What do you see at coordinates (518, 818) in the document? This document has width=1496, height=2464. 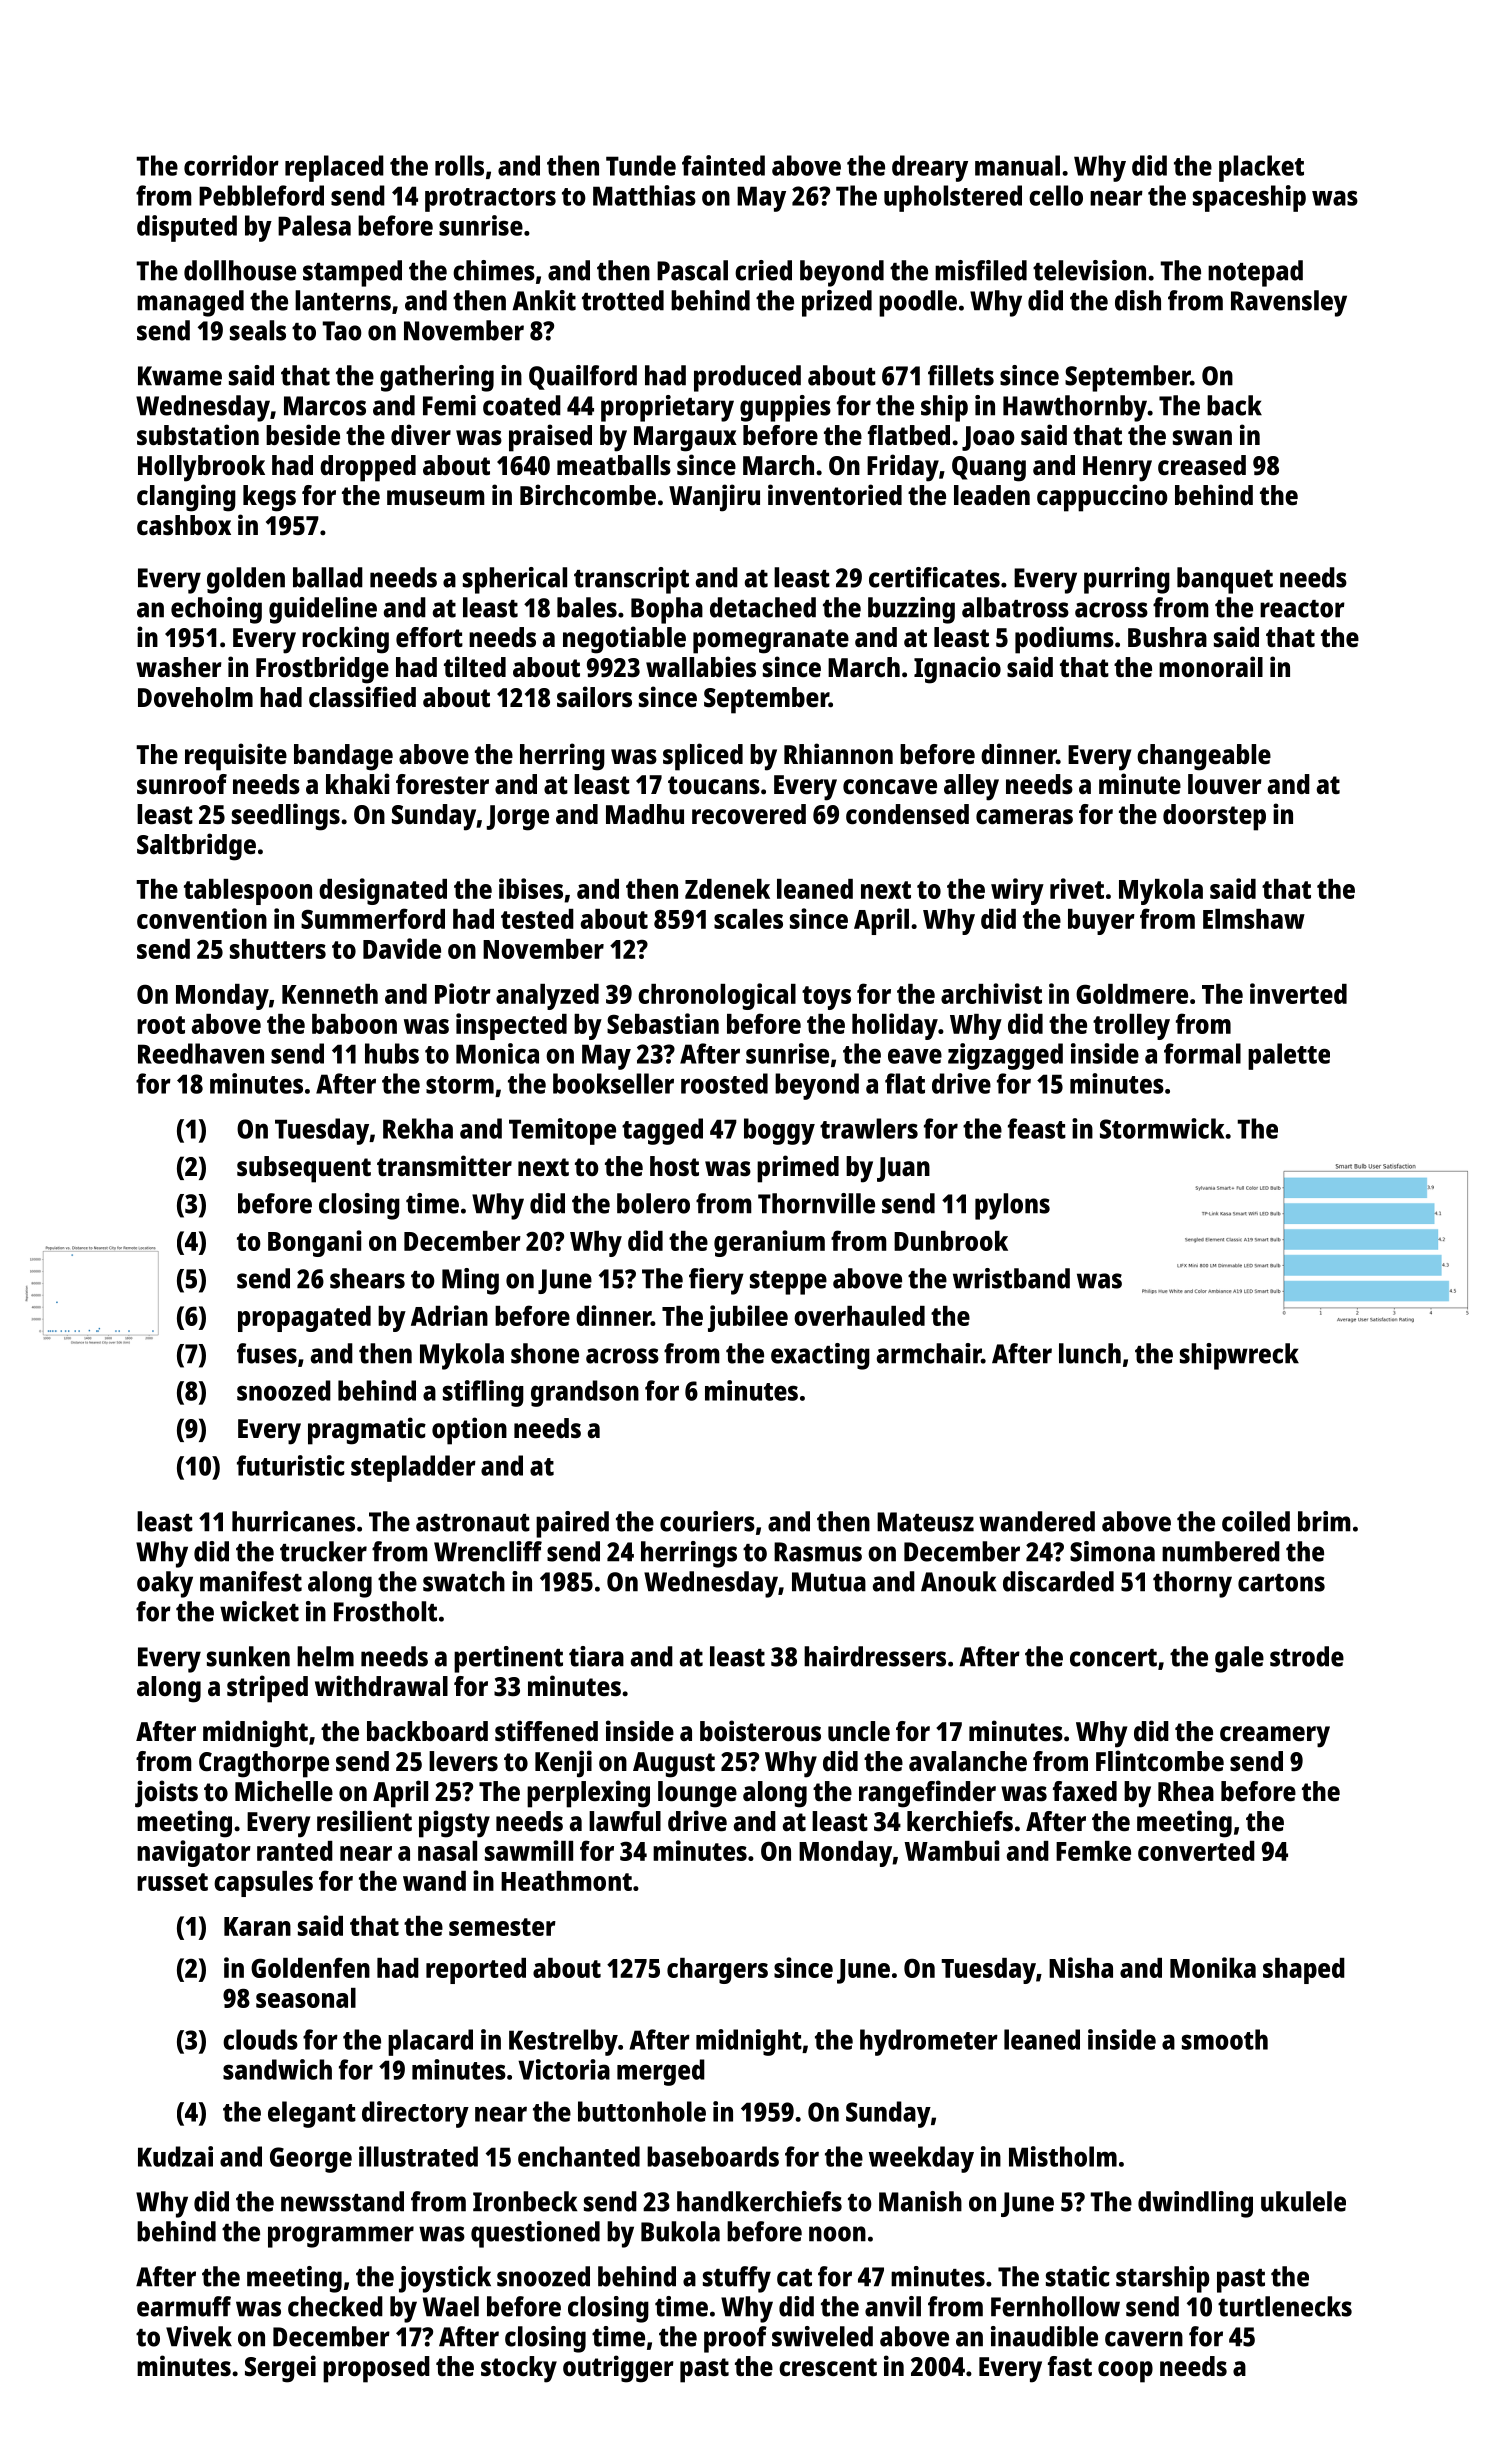 I see `Jorge` at bounding box center [518, 818].
